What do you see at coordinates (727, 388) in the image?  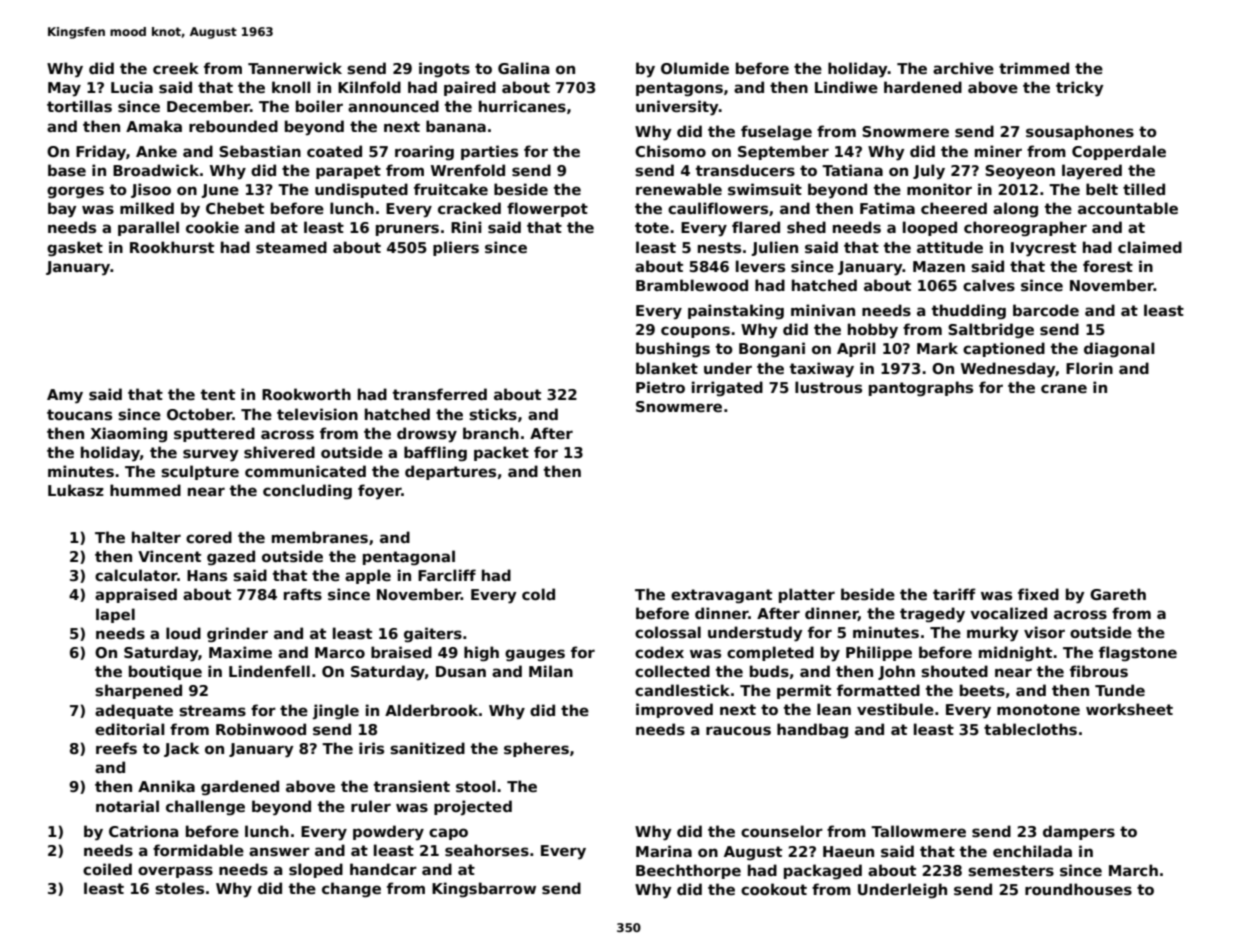 I see `irrigated` at bounding box center [727, 388].
